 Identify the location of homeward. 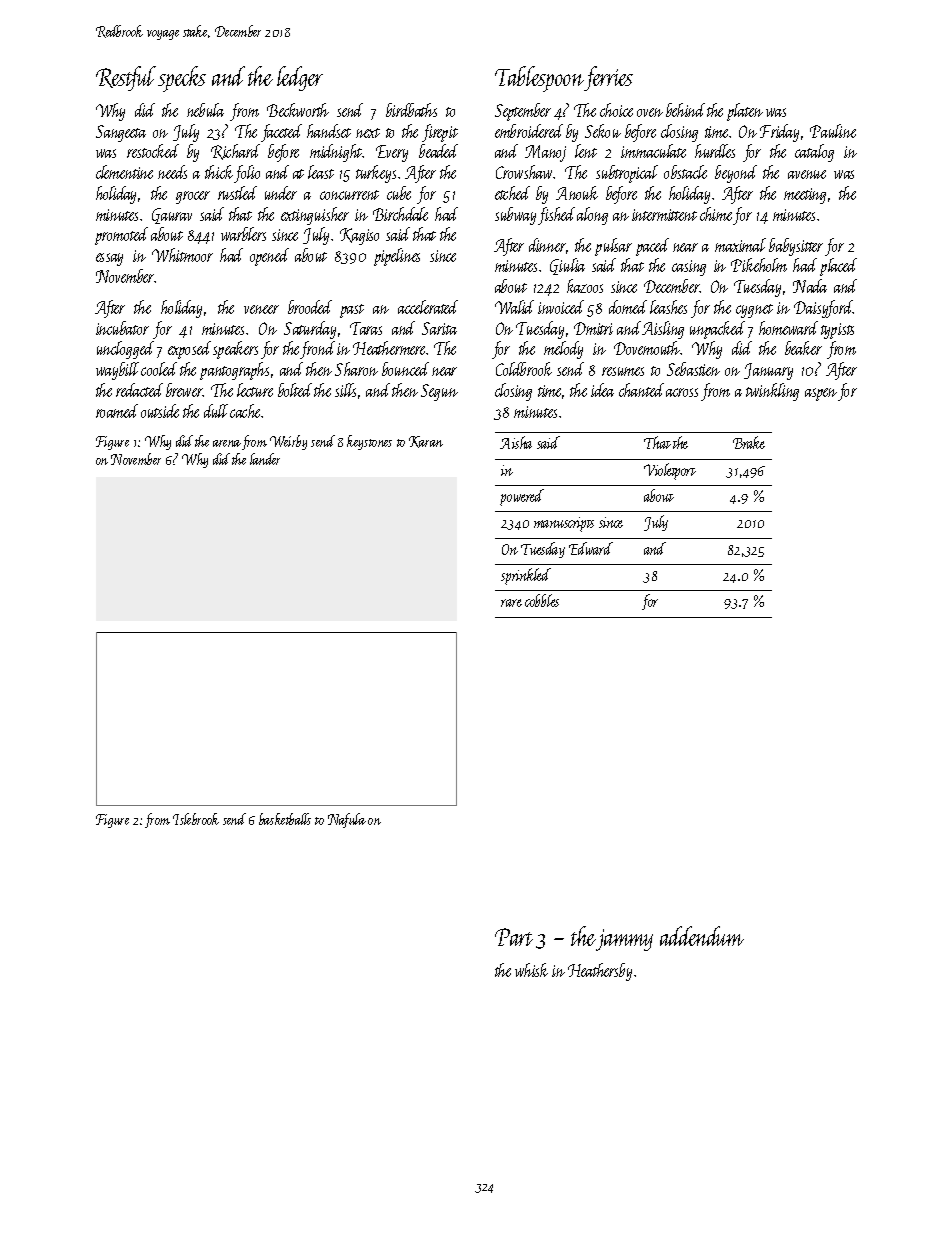
(788, 328).
